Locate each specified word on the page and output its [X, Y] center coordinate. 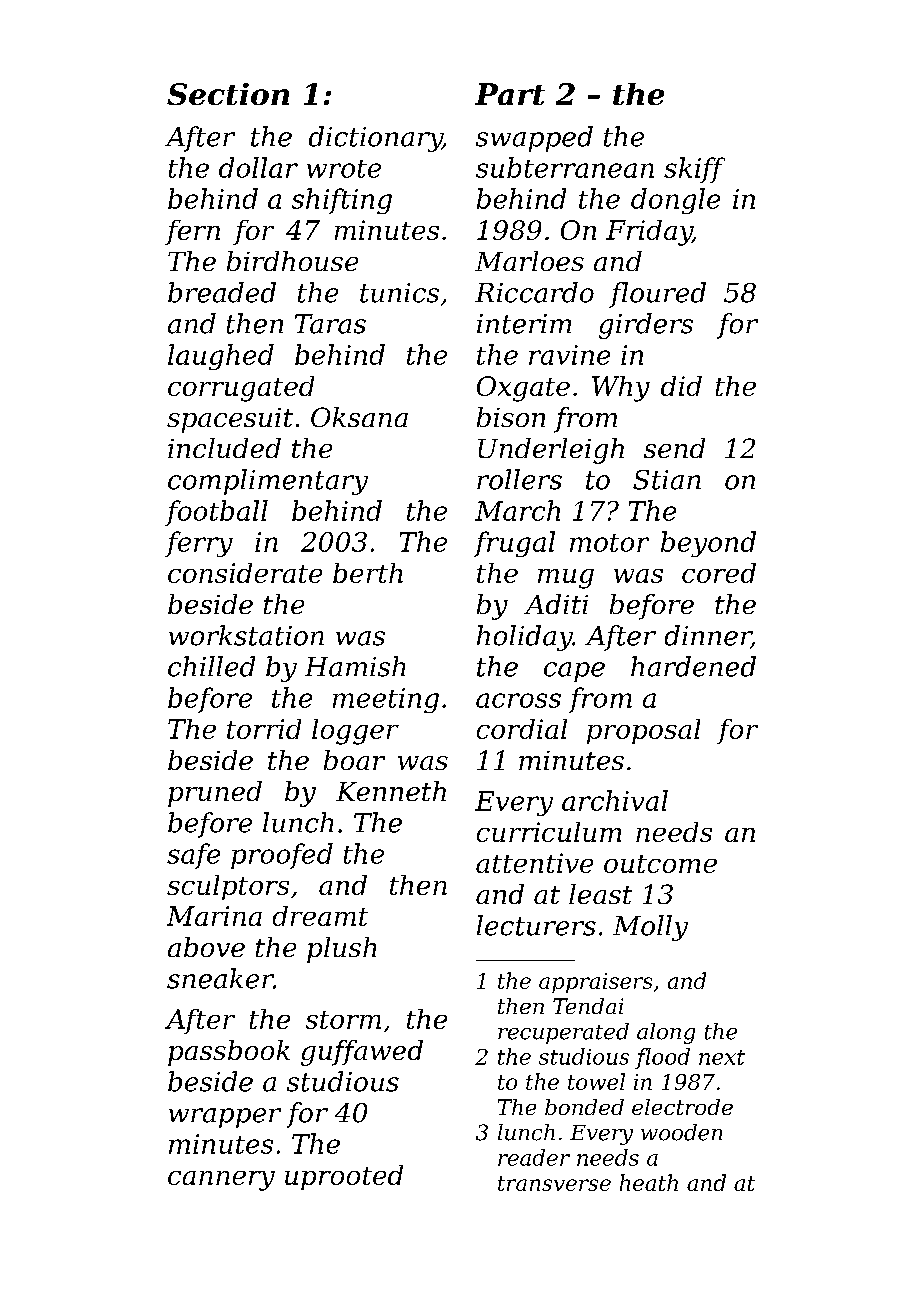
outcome [660, 864]
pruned [215, 794]
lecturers [536, 925]
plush [341, 950]
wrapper [225, 1118]
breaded [222, 292]
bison [511, 417]
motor [609, 543]
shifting [342, 201]
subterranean [565, 167]
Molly [650, 928]
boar [354, 760]
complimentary [268, 482]
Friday [649, 233]
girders [646, 326]
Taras [330, 324]
